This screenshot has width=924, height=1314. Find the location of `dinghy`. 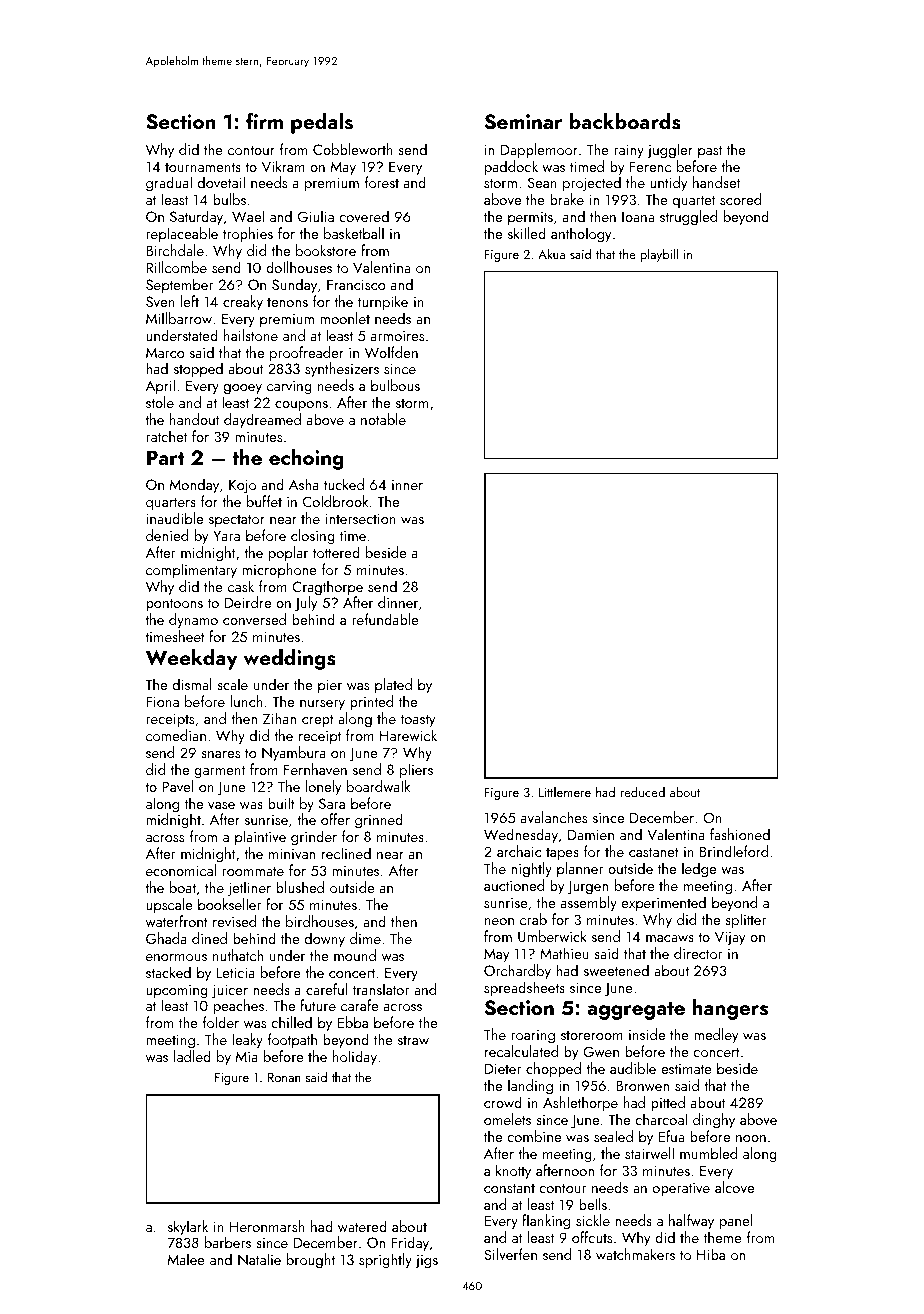

dinghy is located at coordinates (714, 1121).
